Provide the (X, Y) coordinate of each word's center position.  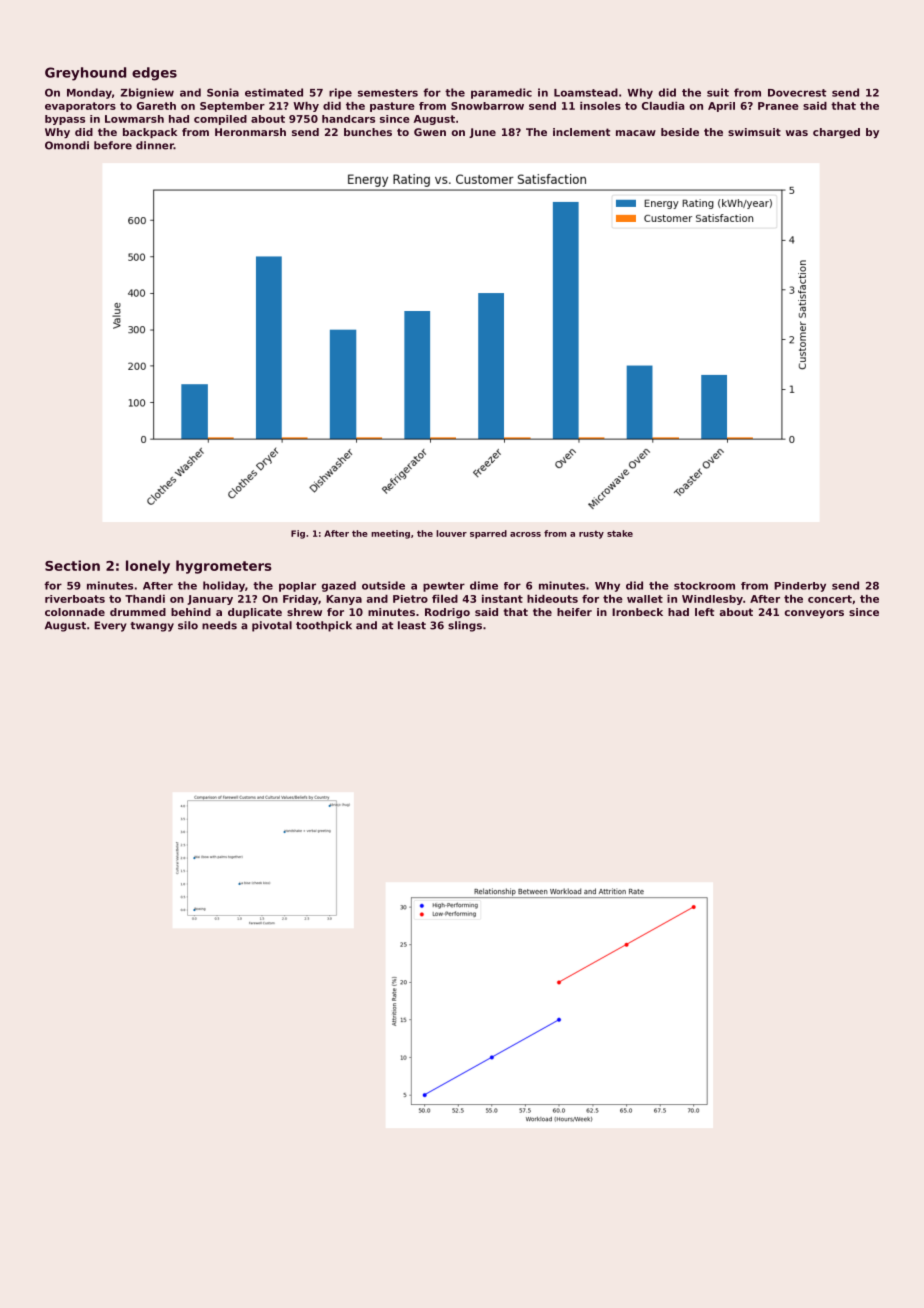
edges (154, 74)
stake (620, 533)
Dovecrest (797, 93)
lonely (148, 567)
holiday (224, 586)
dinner (155, 145)
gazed (339, 586)
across (525, 534)
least (412, 625)
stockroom (704, 586)
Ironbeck (637, 612)
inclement (581, 132)
